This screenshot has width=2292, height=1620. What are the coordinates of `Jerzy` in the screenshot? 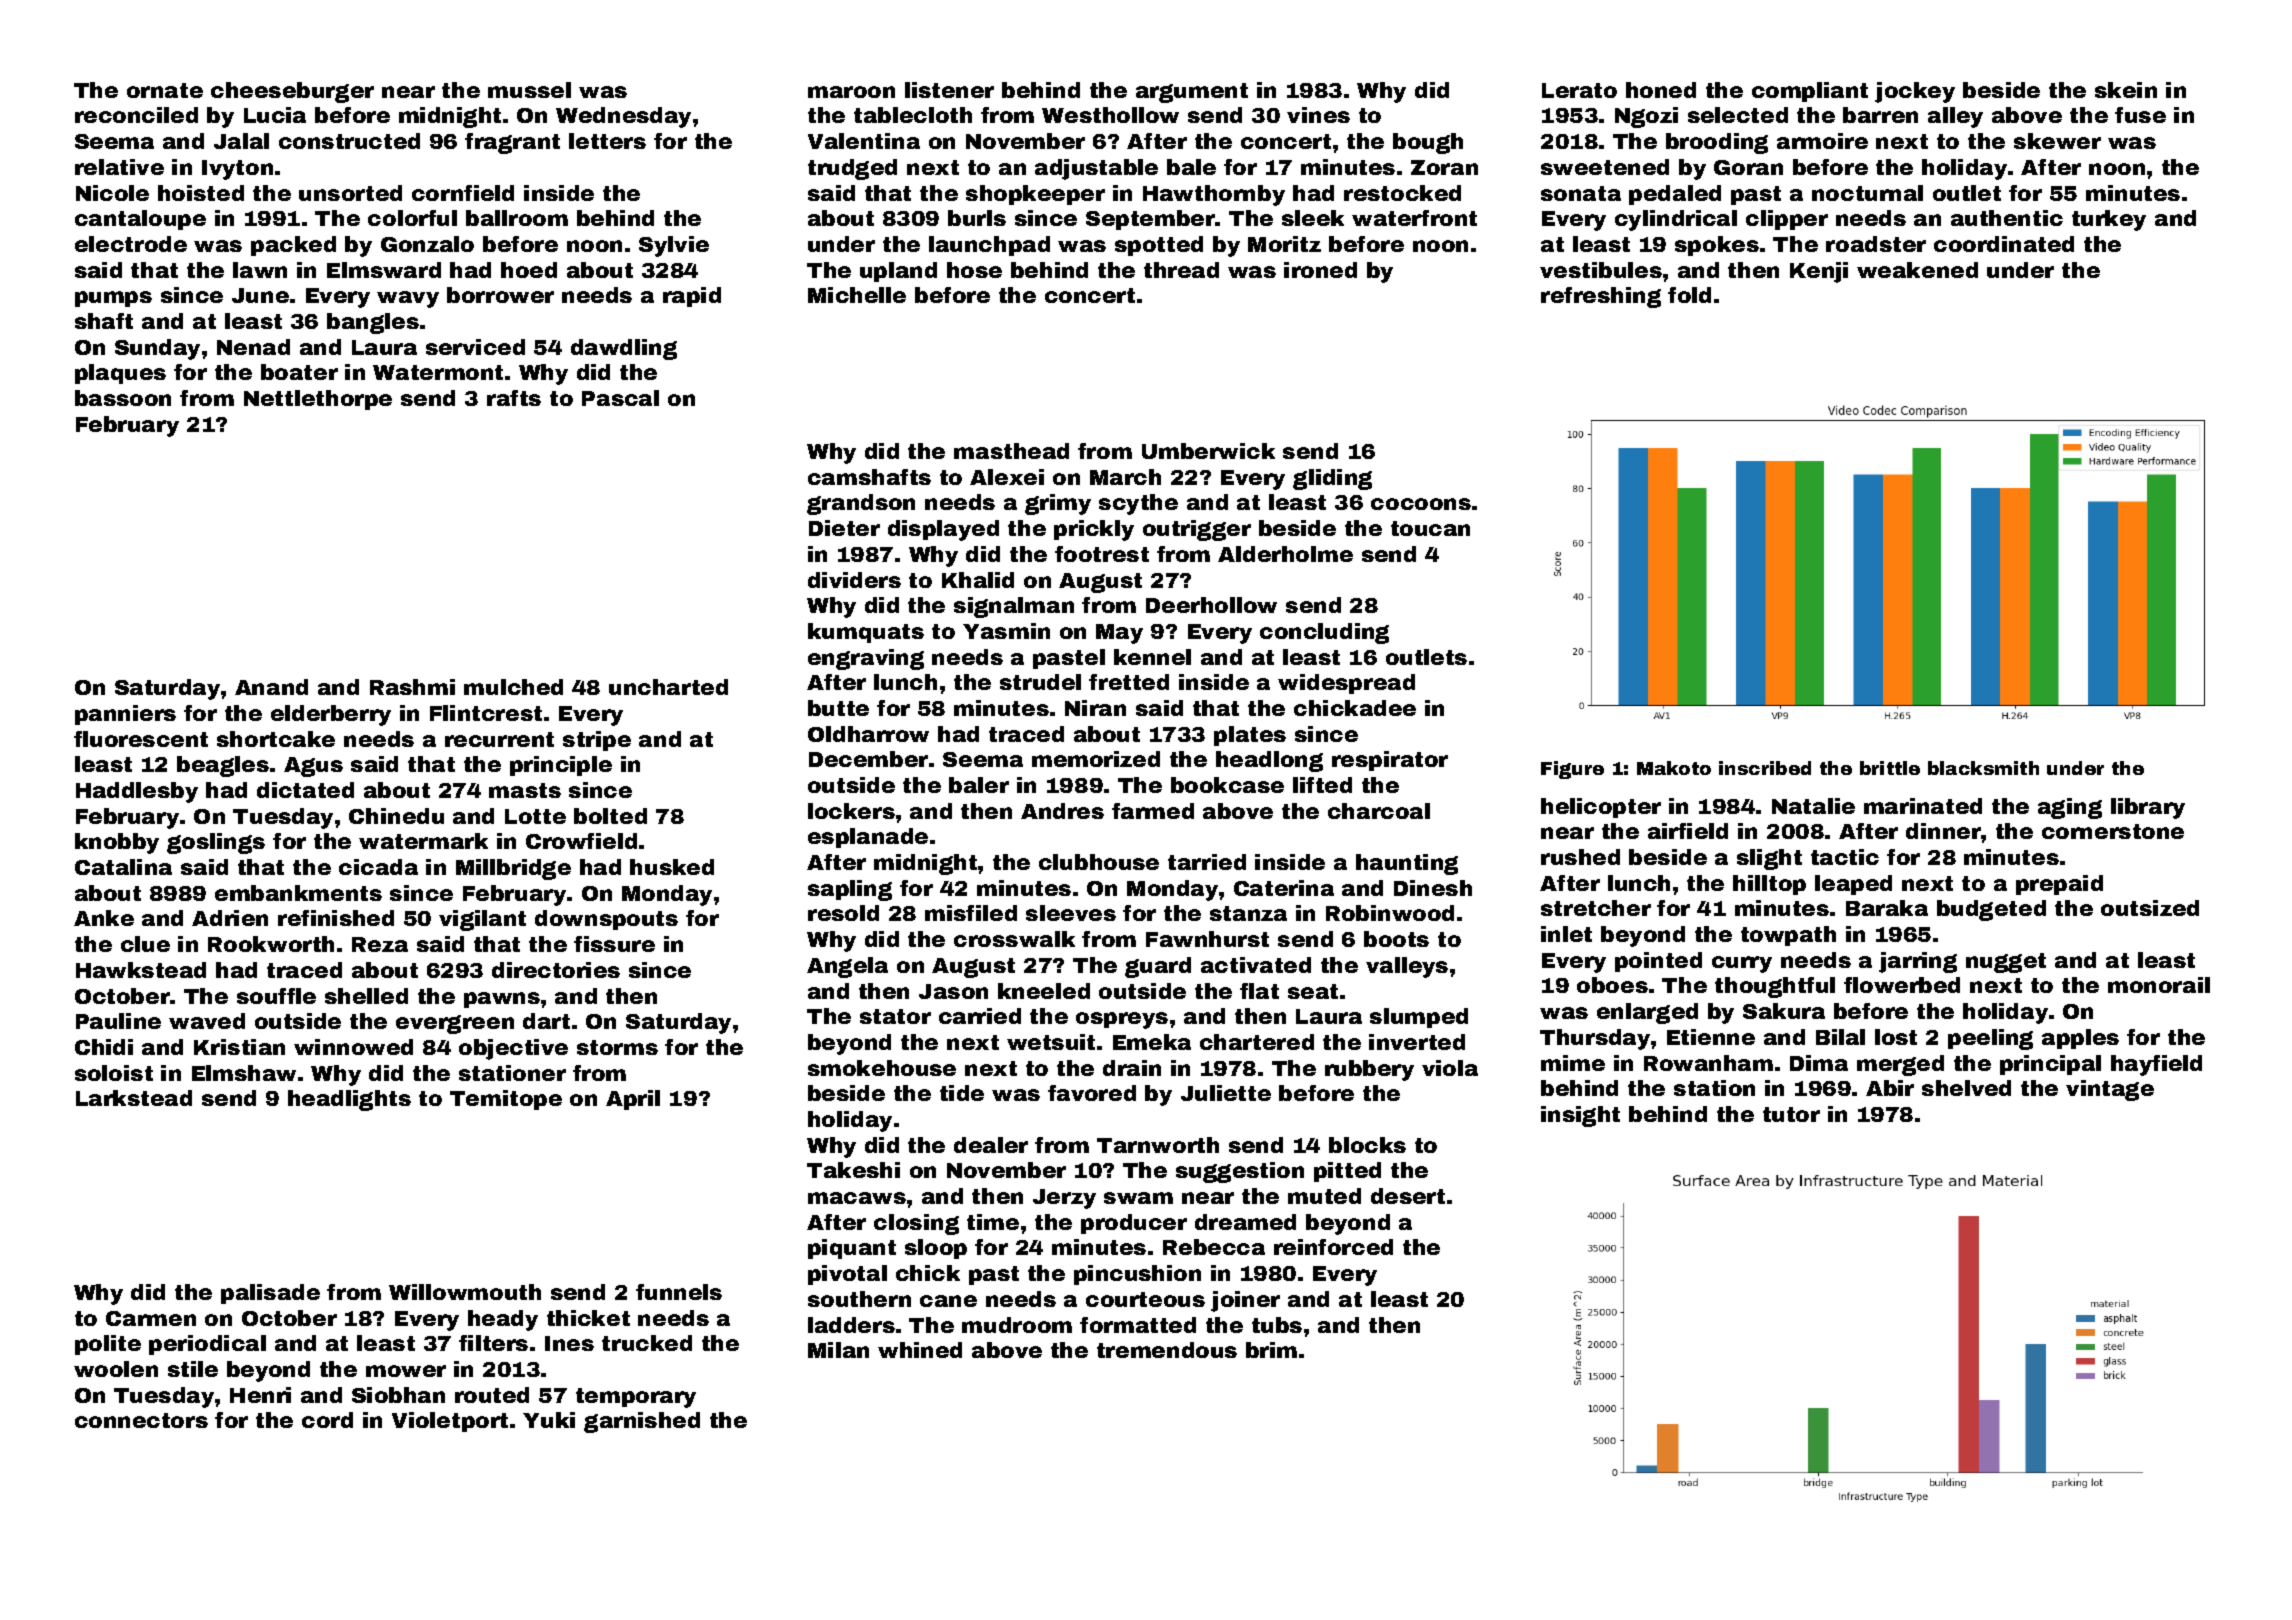 It's located at (1064, 1199).
